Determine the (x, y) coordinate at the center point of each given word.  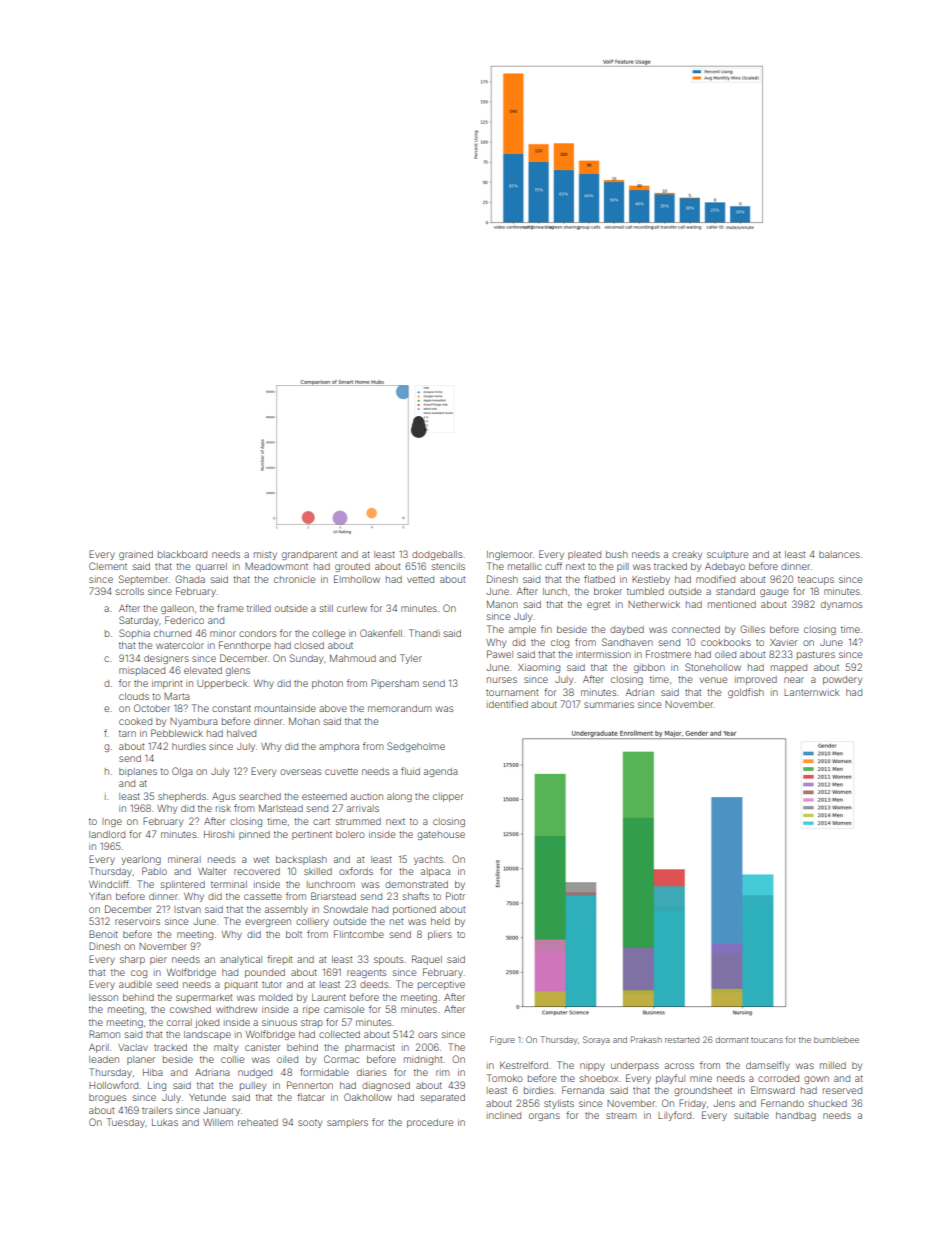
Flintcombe (359, 934)
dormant (732, 1040)
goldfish (746, 693)
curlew (352, 608)
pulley (253, 1086)
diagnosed (386, 1086)
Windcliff (109, 884)
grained (136, 555)
